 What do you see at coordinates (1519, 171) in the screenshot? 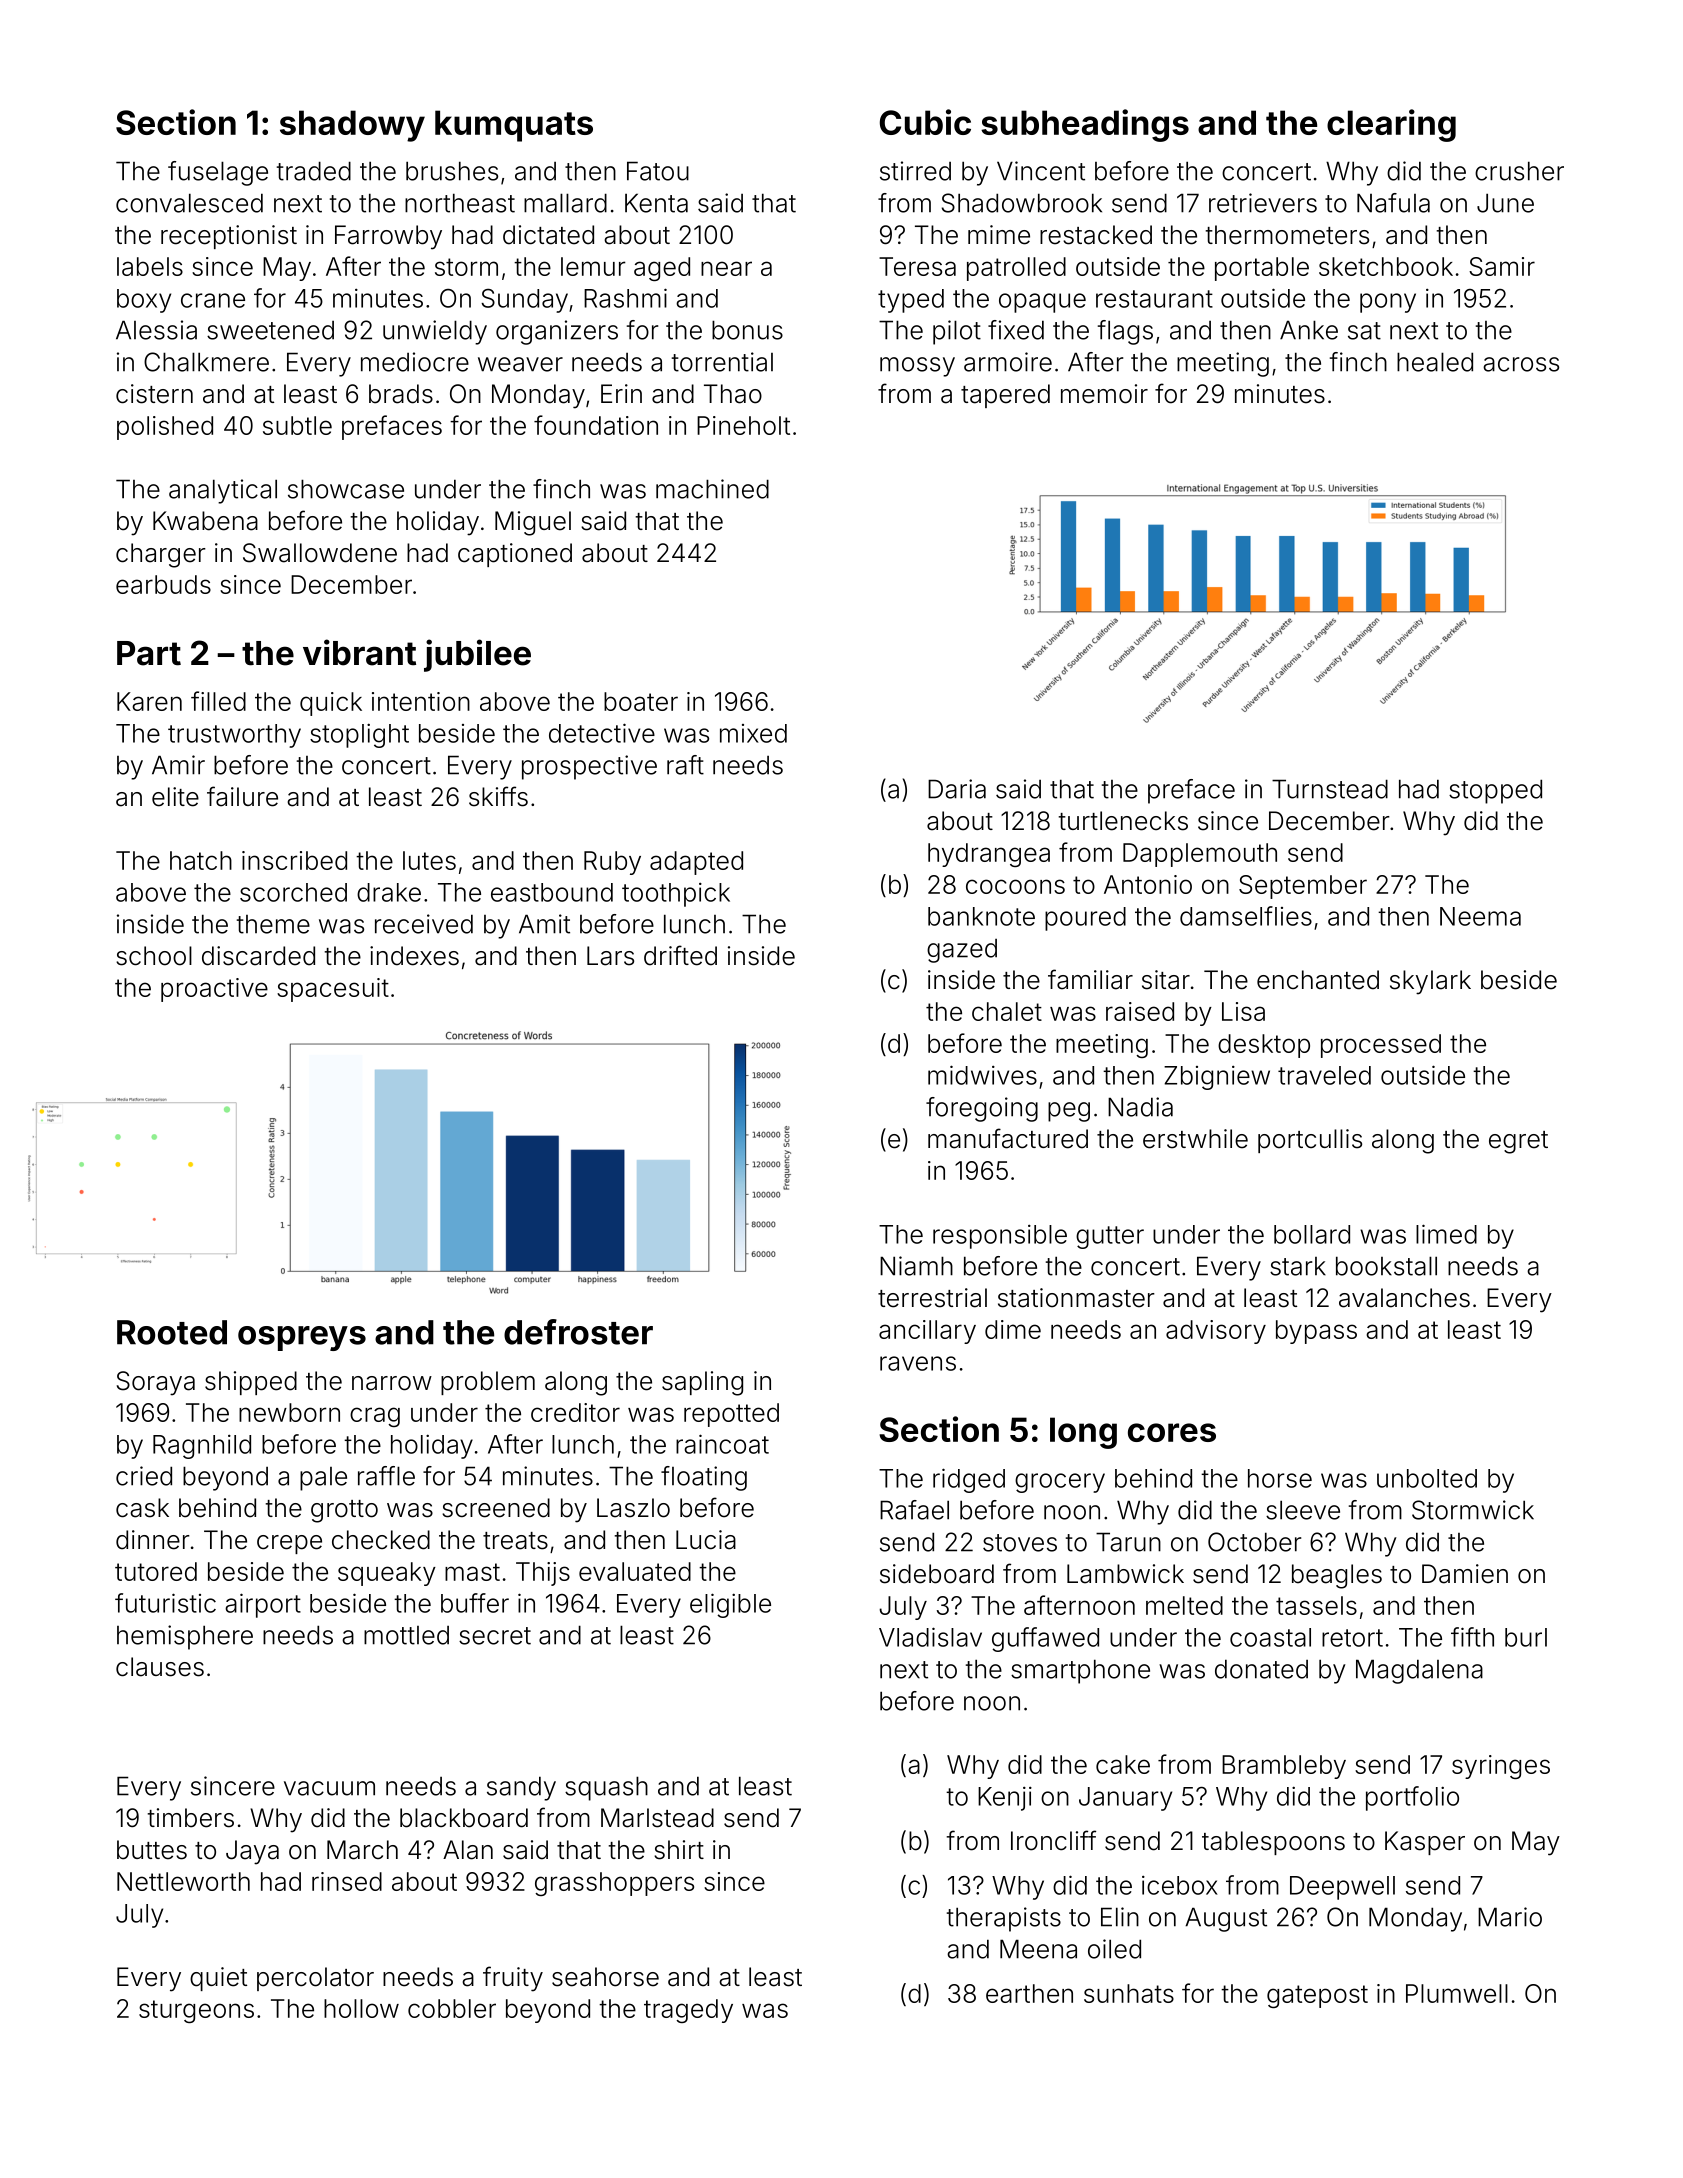
I see `crusher` at bounding box center [1519, 171].
